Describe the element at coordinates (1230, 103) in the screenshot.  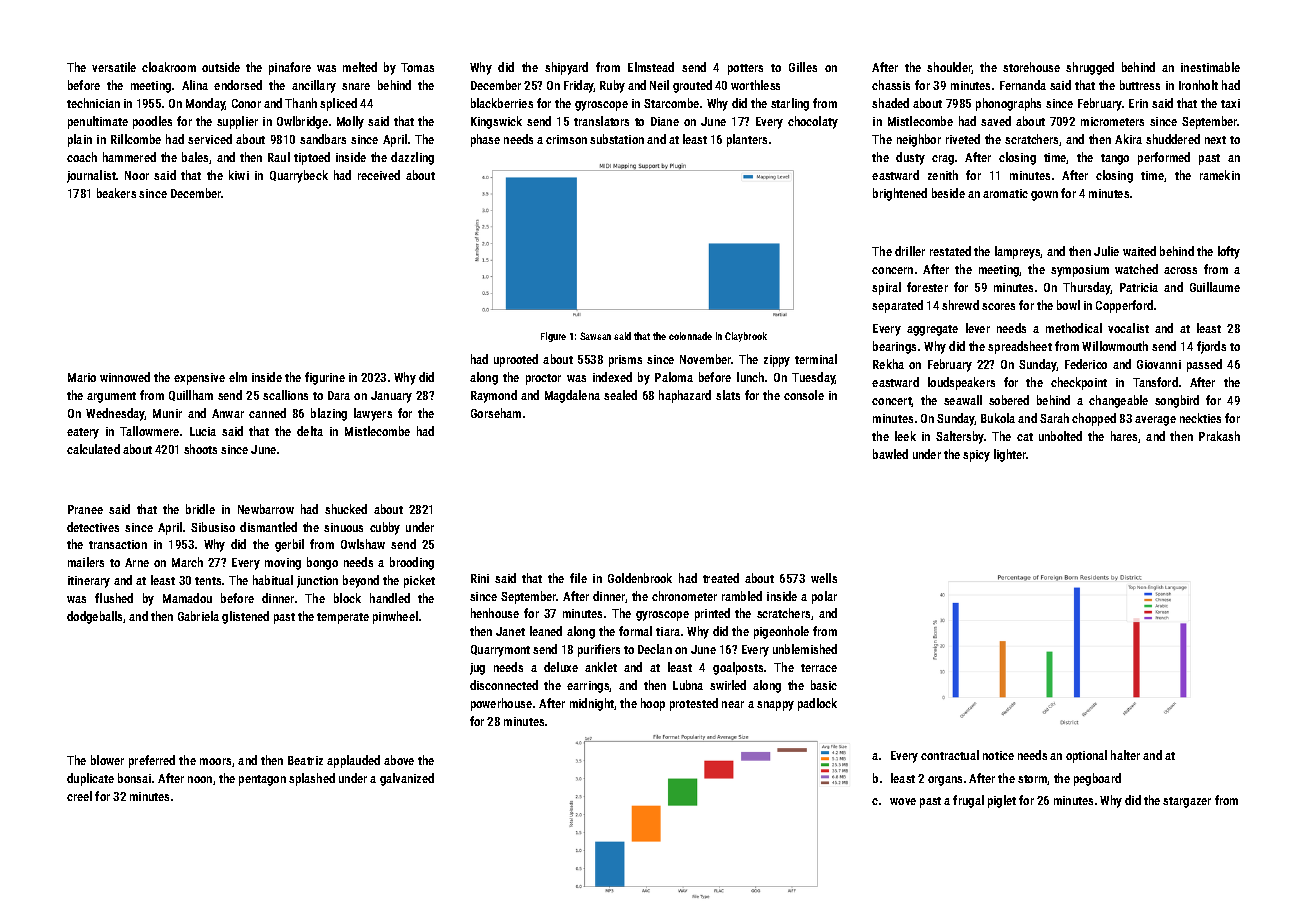
I see `taxi` at that location.
